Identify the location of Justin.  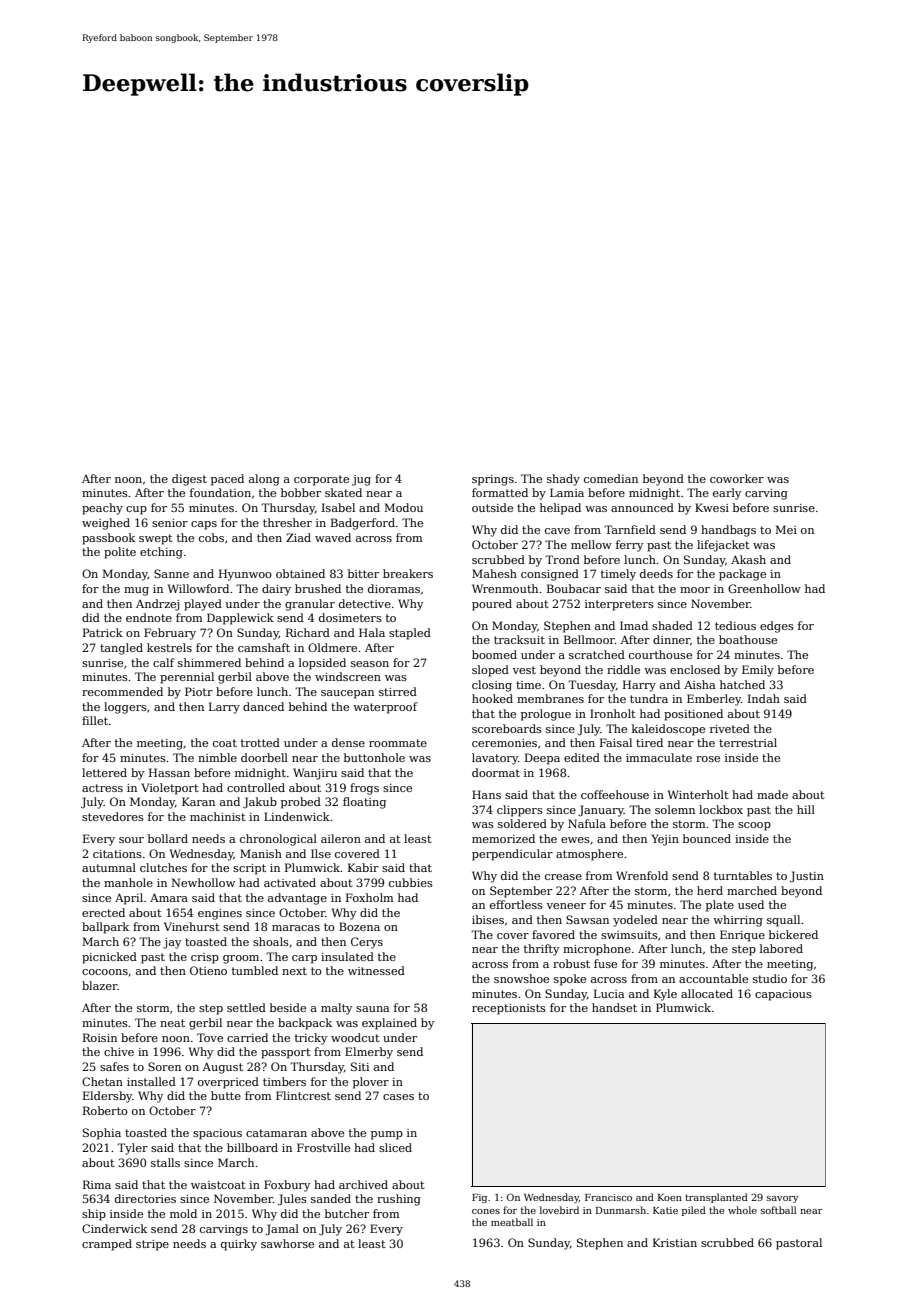
(807, 877).
